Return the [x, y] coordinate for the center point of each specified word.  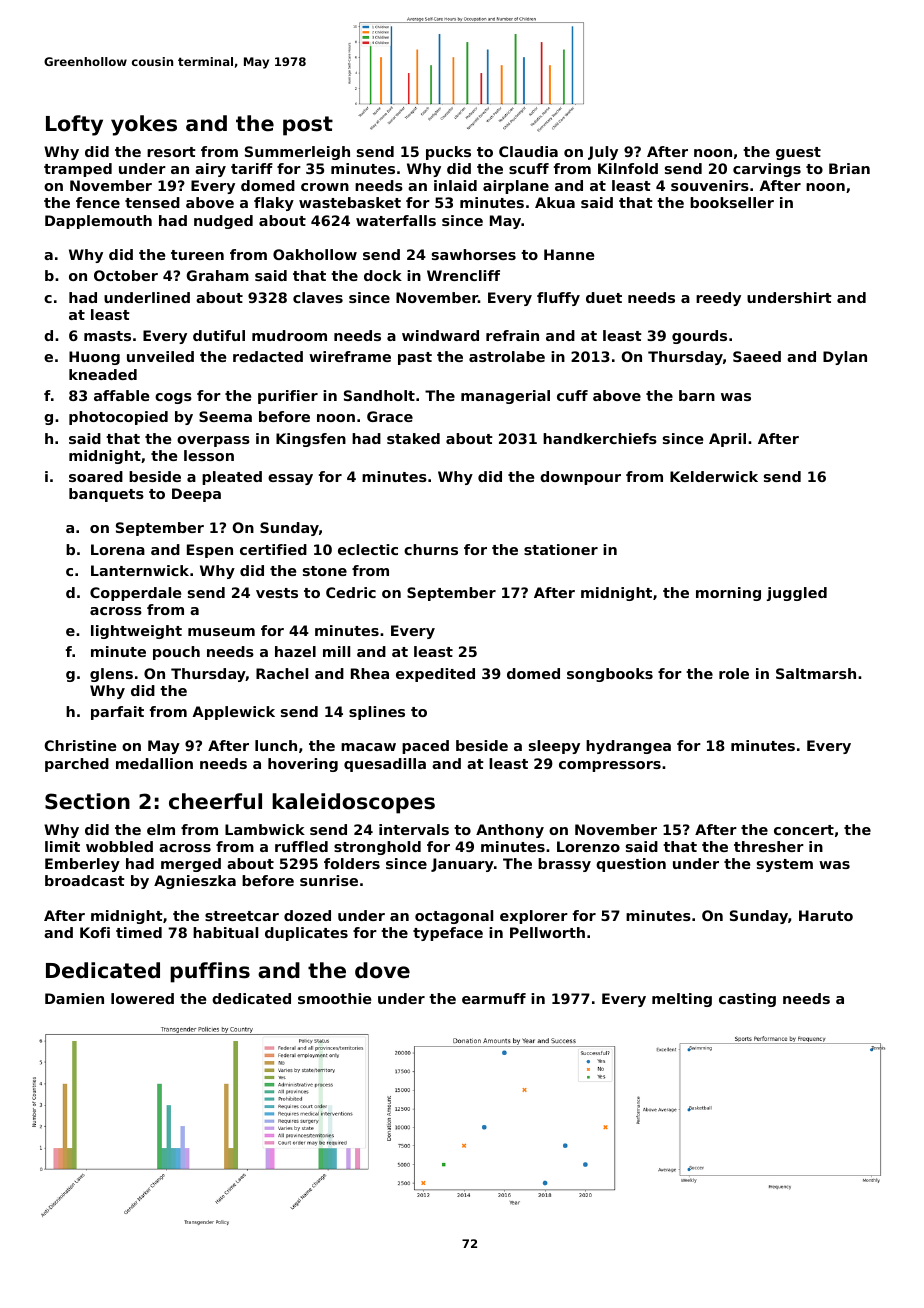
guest [798, 153]
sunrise [329, 880]
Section [87, 801]
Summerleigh [297, 153]
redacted [268, 356]
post [308, 126]
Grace [390, 416]
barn [697, 395]
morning [728, 594]
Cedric [351, 592]
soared [96, 476]
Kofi [95, 932]
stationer [561, 549]
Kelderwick [714, 476]
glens [111, 675]
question [631, 865]
